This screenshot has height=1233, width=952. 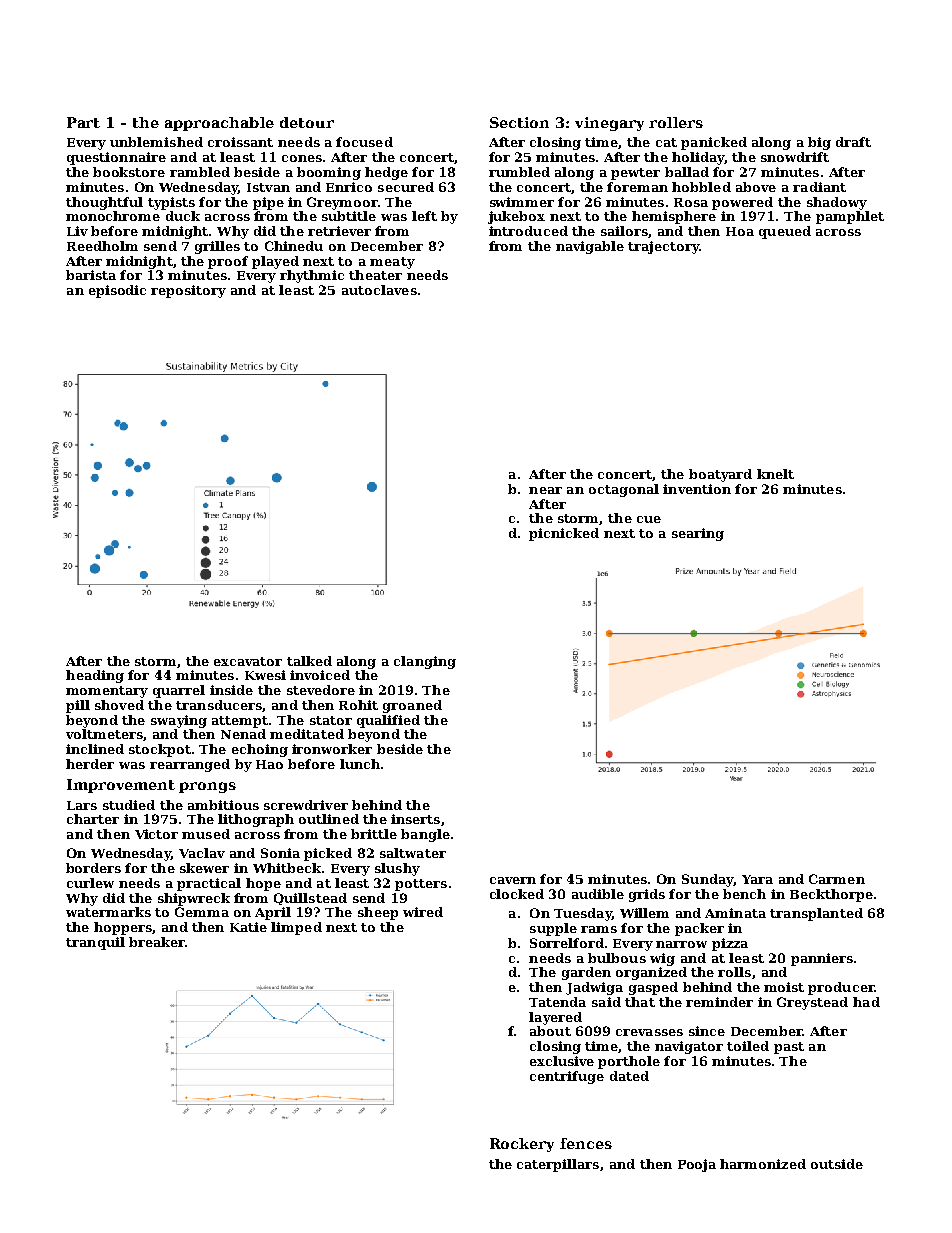 I want to click on fences, so click(x=586, y=1143).
